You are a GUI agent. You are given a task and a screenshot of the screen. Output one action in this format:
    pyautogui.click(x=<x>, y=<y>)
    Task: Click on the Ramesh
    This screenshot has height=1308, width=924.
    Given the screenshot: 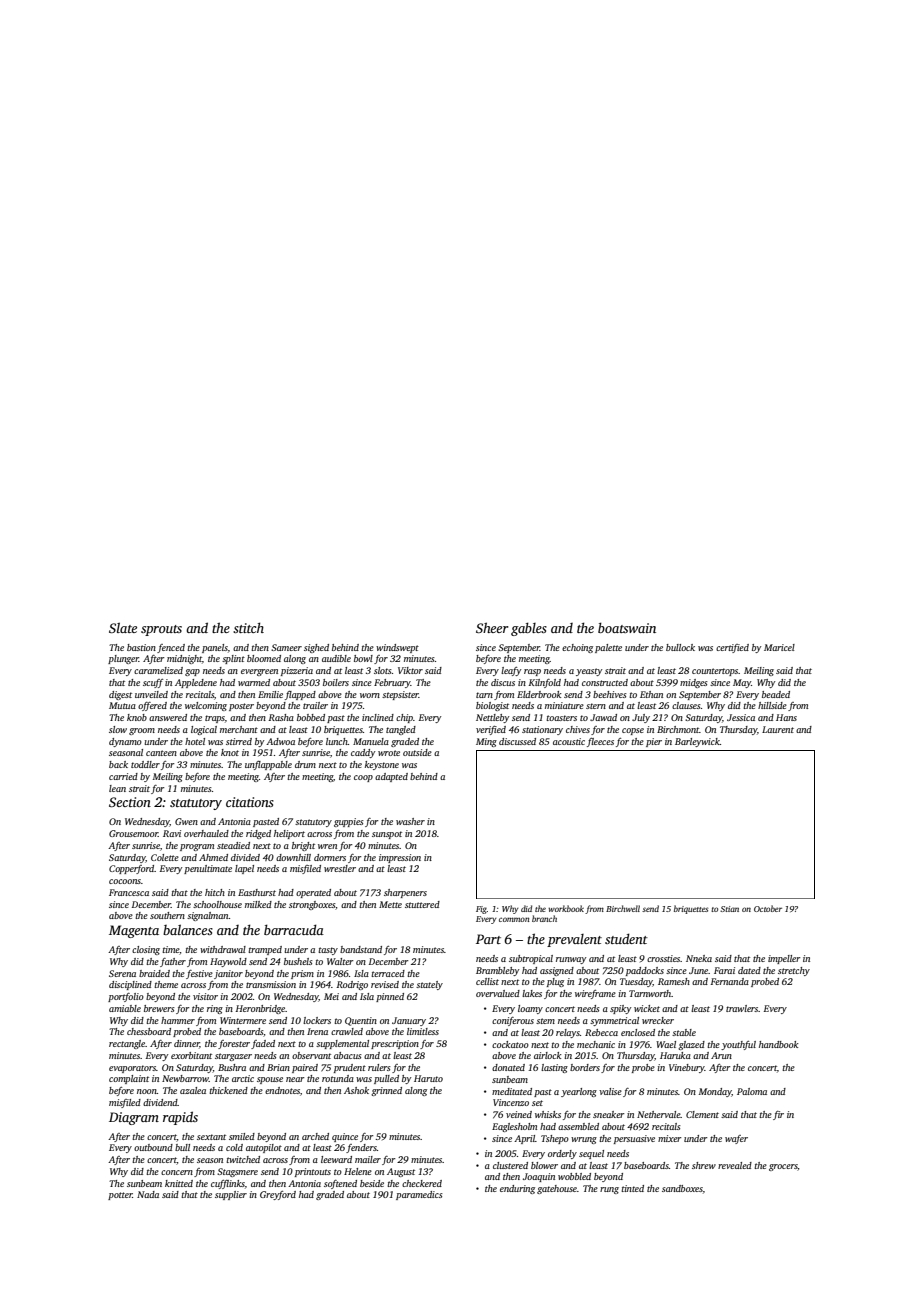 What is the action you would take?
    pyautogui.click(x=674, y=981)
